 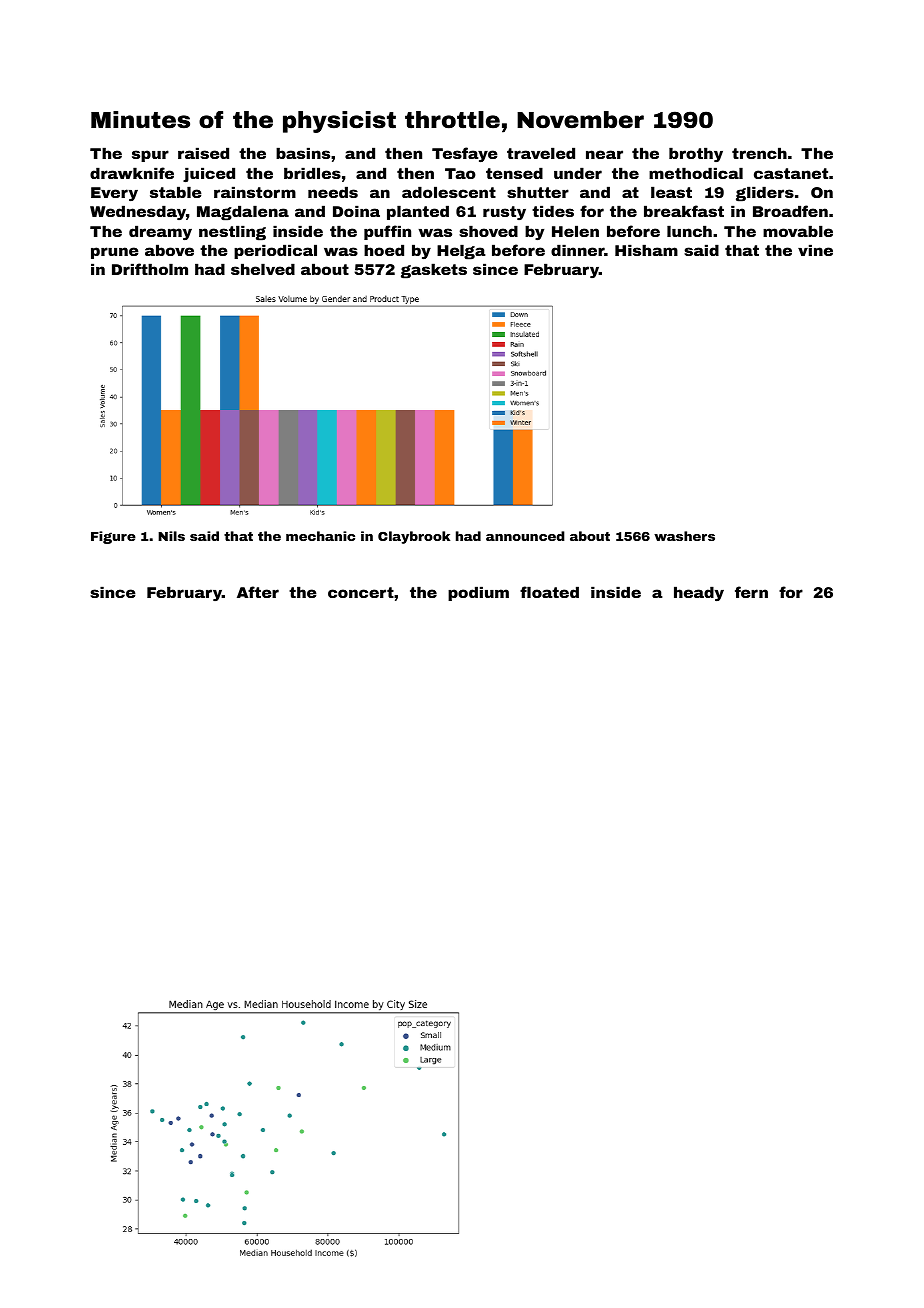 What do you see at coordinates (150, 269) in the screenshot?
I see `Driftholm` at bounding box center [150, 269].
